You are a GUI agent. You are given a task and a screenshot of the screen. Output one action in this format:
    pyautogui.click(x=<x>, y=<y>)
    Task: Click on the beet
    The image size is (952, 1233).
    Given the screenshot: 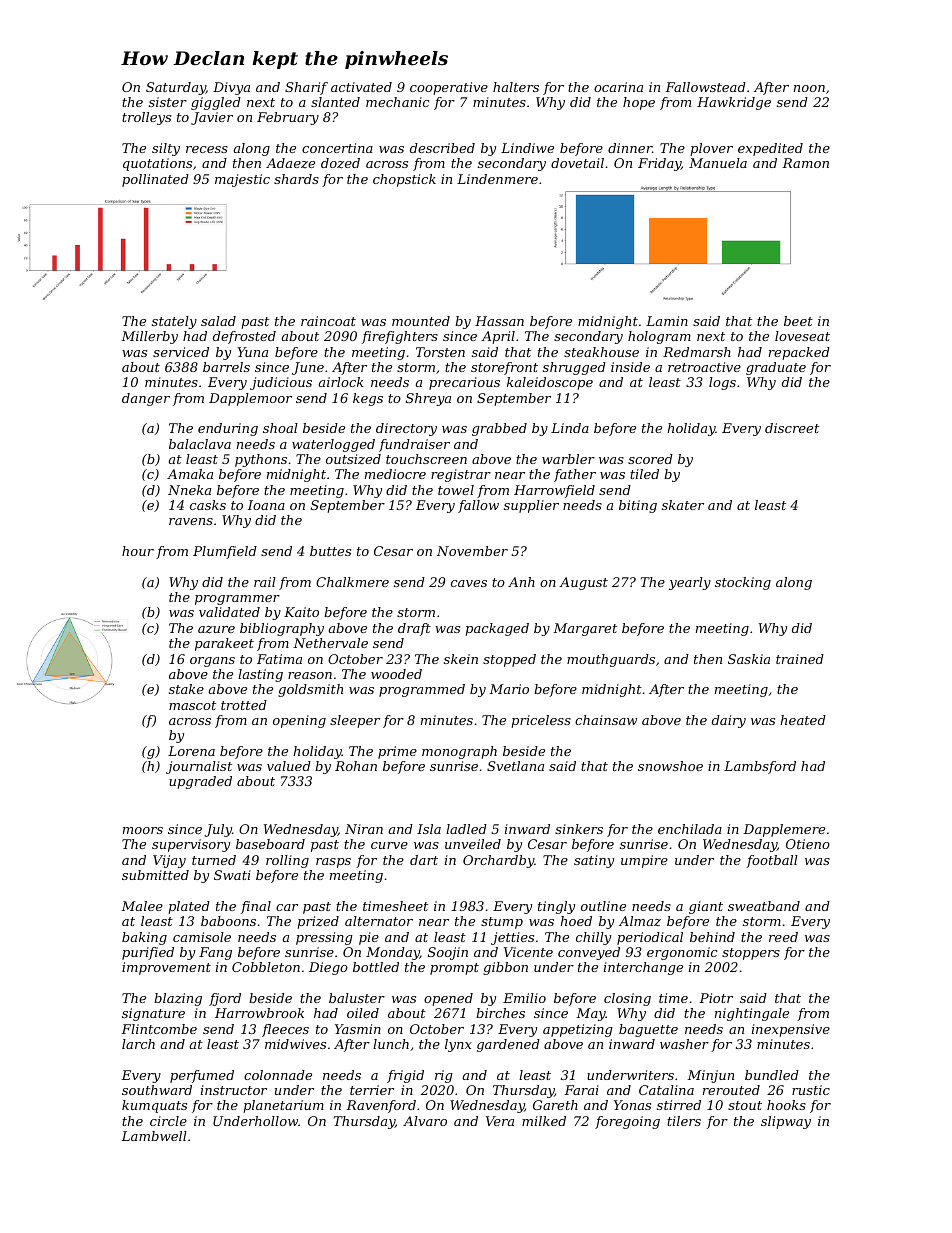 What is the action you would take?
    pyautogui.click(x=798, y=321)
